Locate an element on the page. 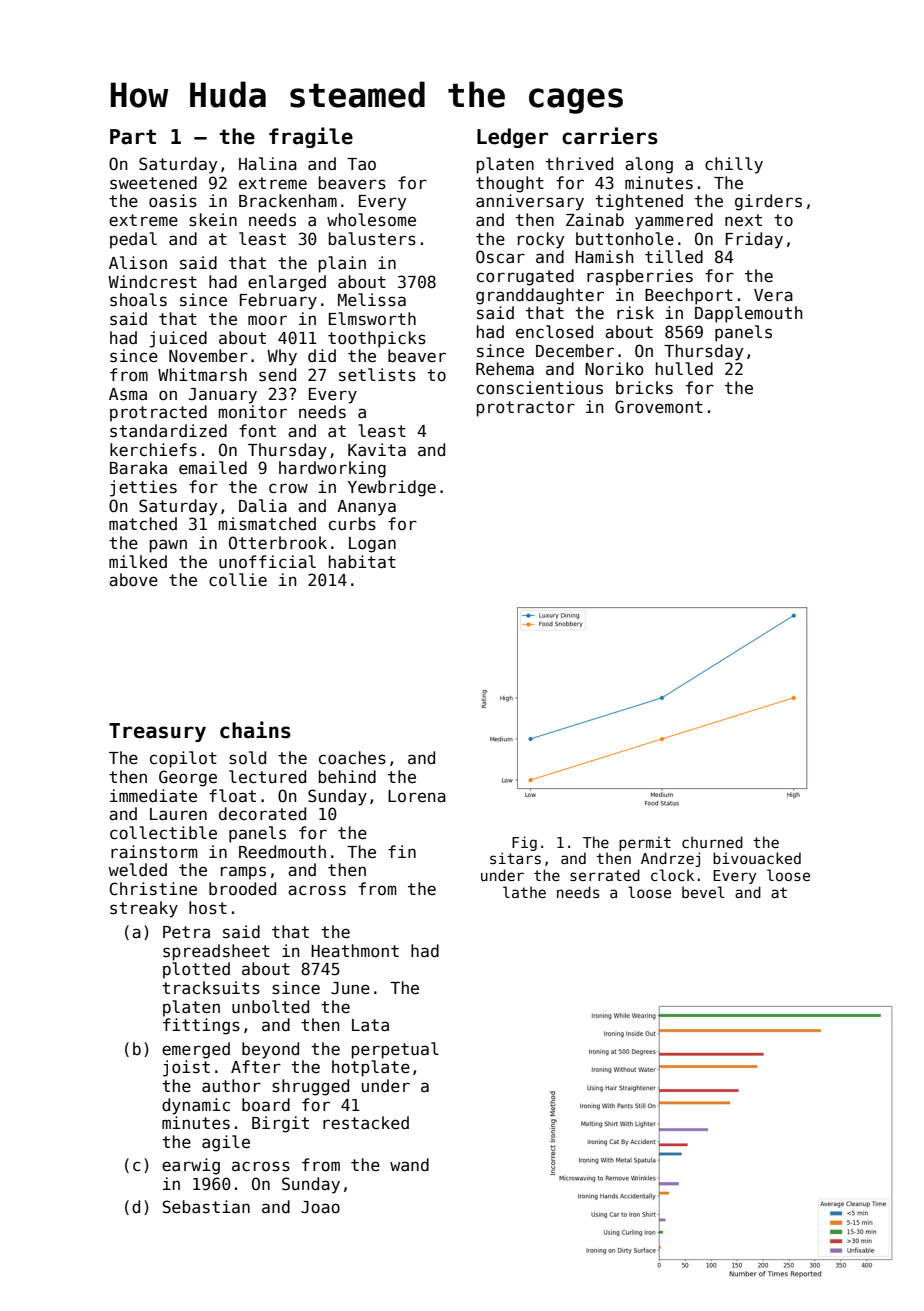  Sebastian is located at coordinates (206, 1207).
